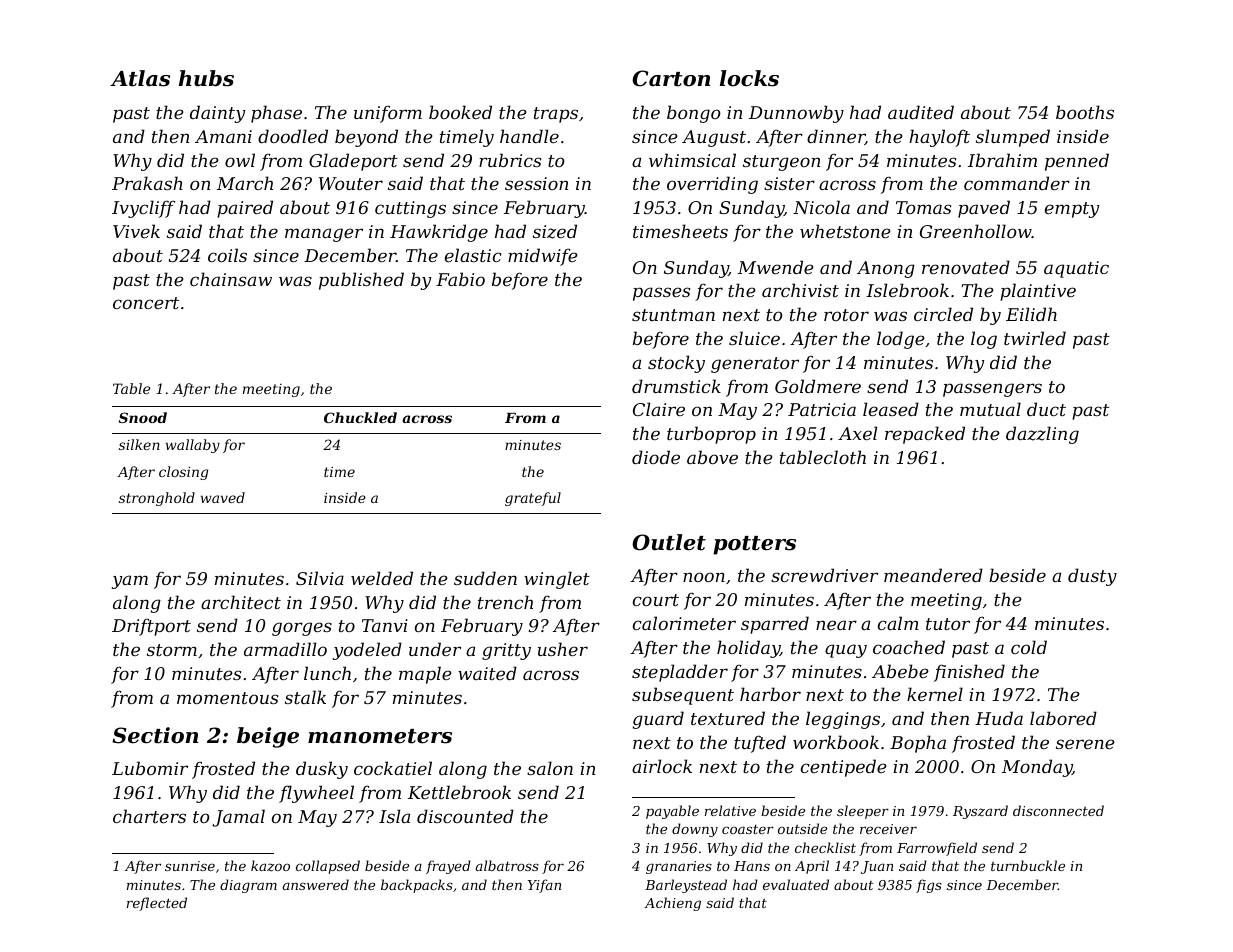 This screenshot has width=1233, height=952. I want to click on Achieng, so click(672, 904).
